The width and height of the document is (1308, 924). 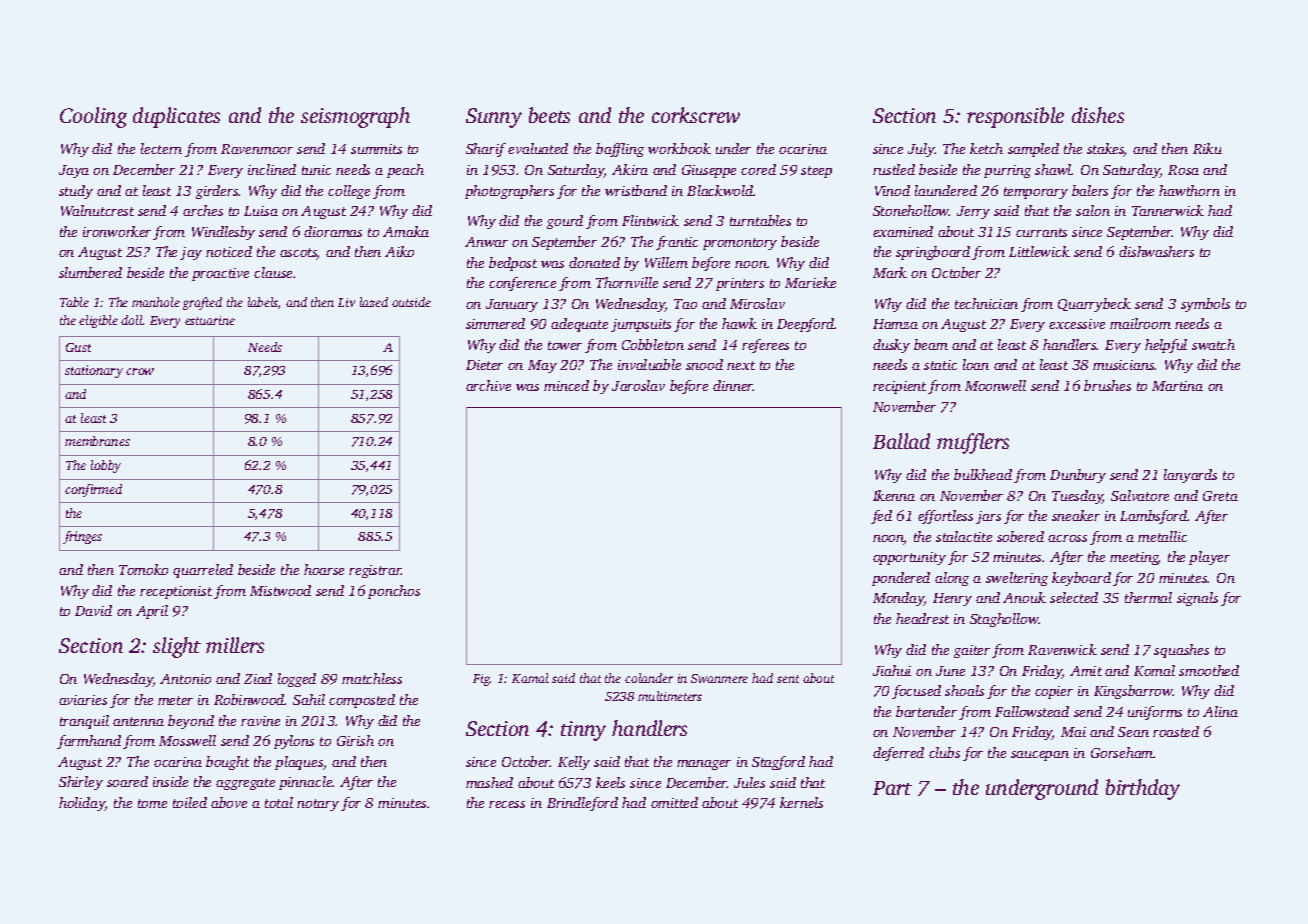 I want to click on beets, so click(x=549, y=115).
